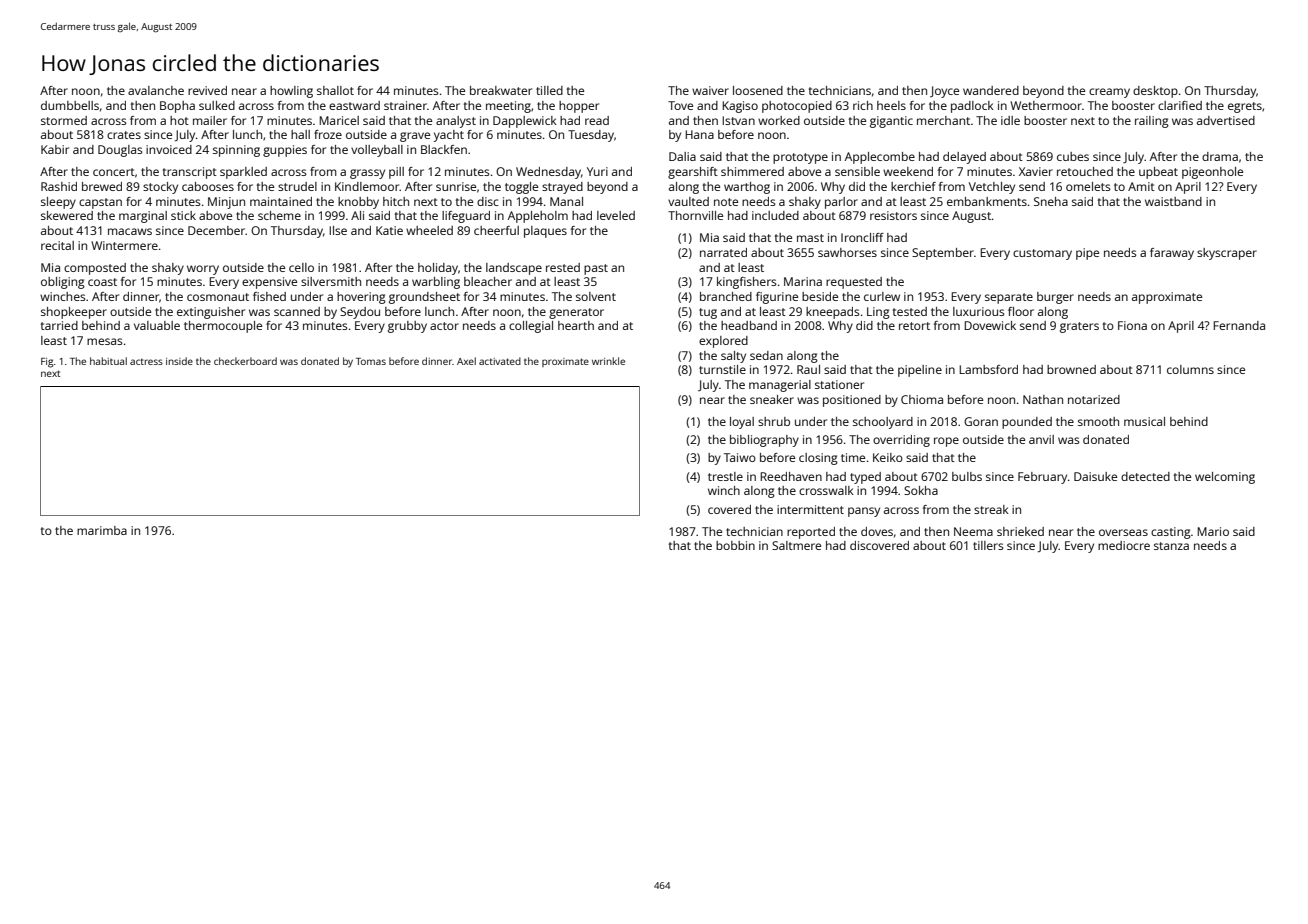 The height and width of the image is (924, 1308). I want to click on obliging, so click(63, 283).
